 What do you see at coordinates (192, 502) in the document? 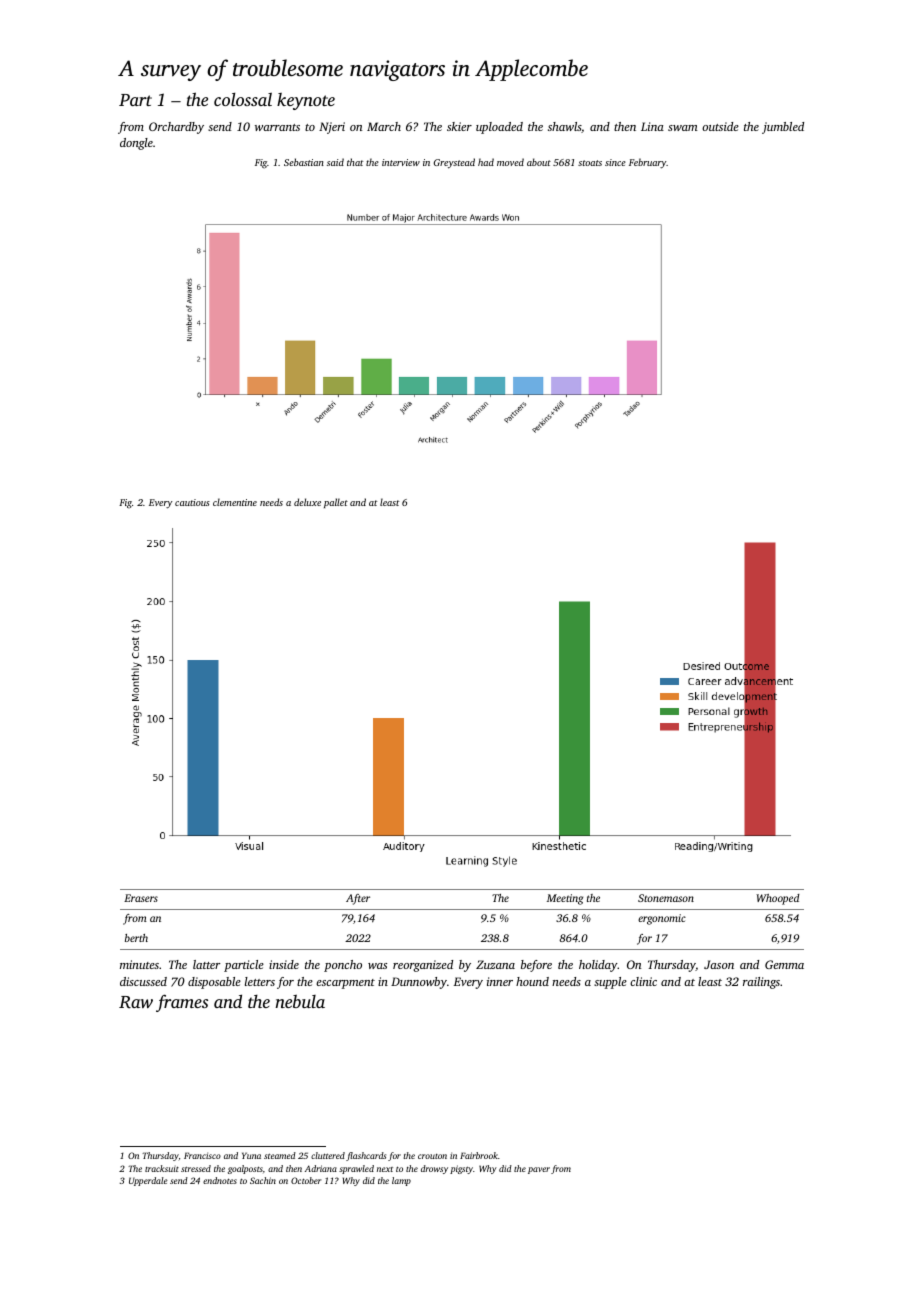
I see `cautious` at bounding box center [192, 502].
